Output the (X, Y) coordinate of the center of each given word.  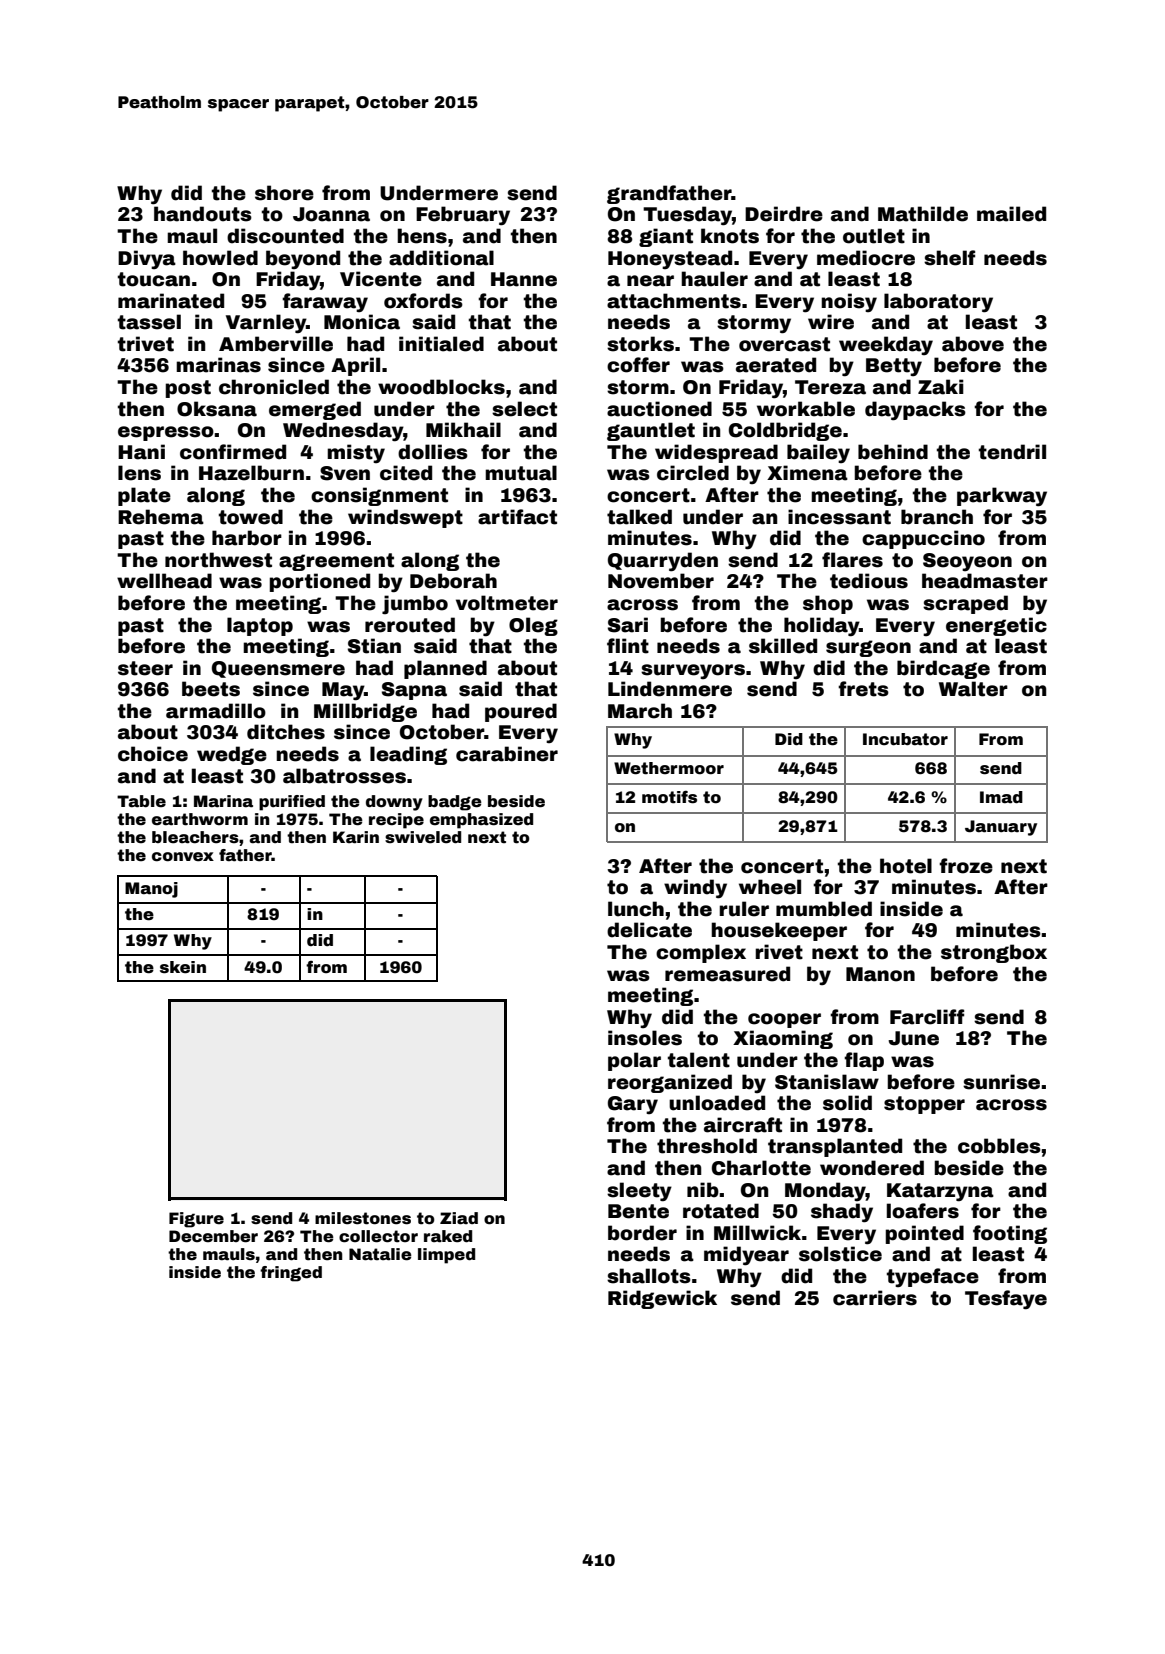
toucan (154, 279)
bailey (818, 453)
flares (852, 560)
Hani (141, 452)
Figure (196, 1220)
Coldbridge (785, 431)
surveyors (693, 671)
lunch (636, 909)
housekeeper (779, 931)
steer (145, 668)
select (524, 409)
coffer (638, 365)
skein (183, 967)
